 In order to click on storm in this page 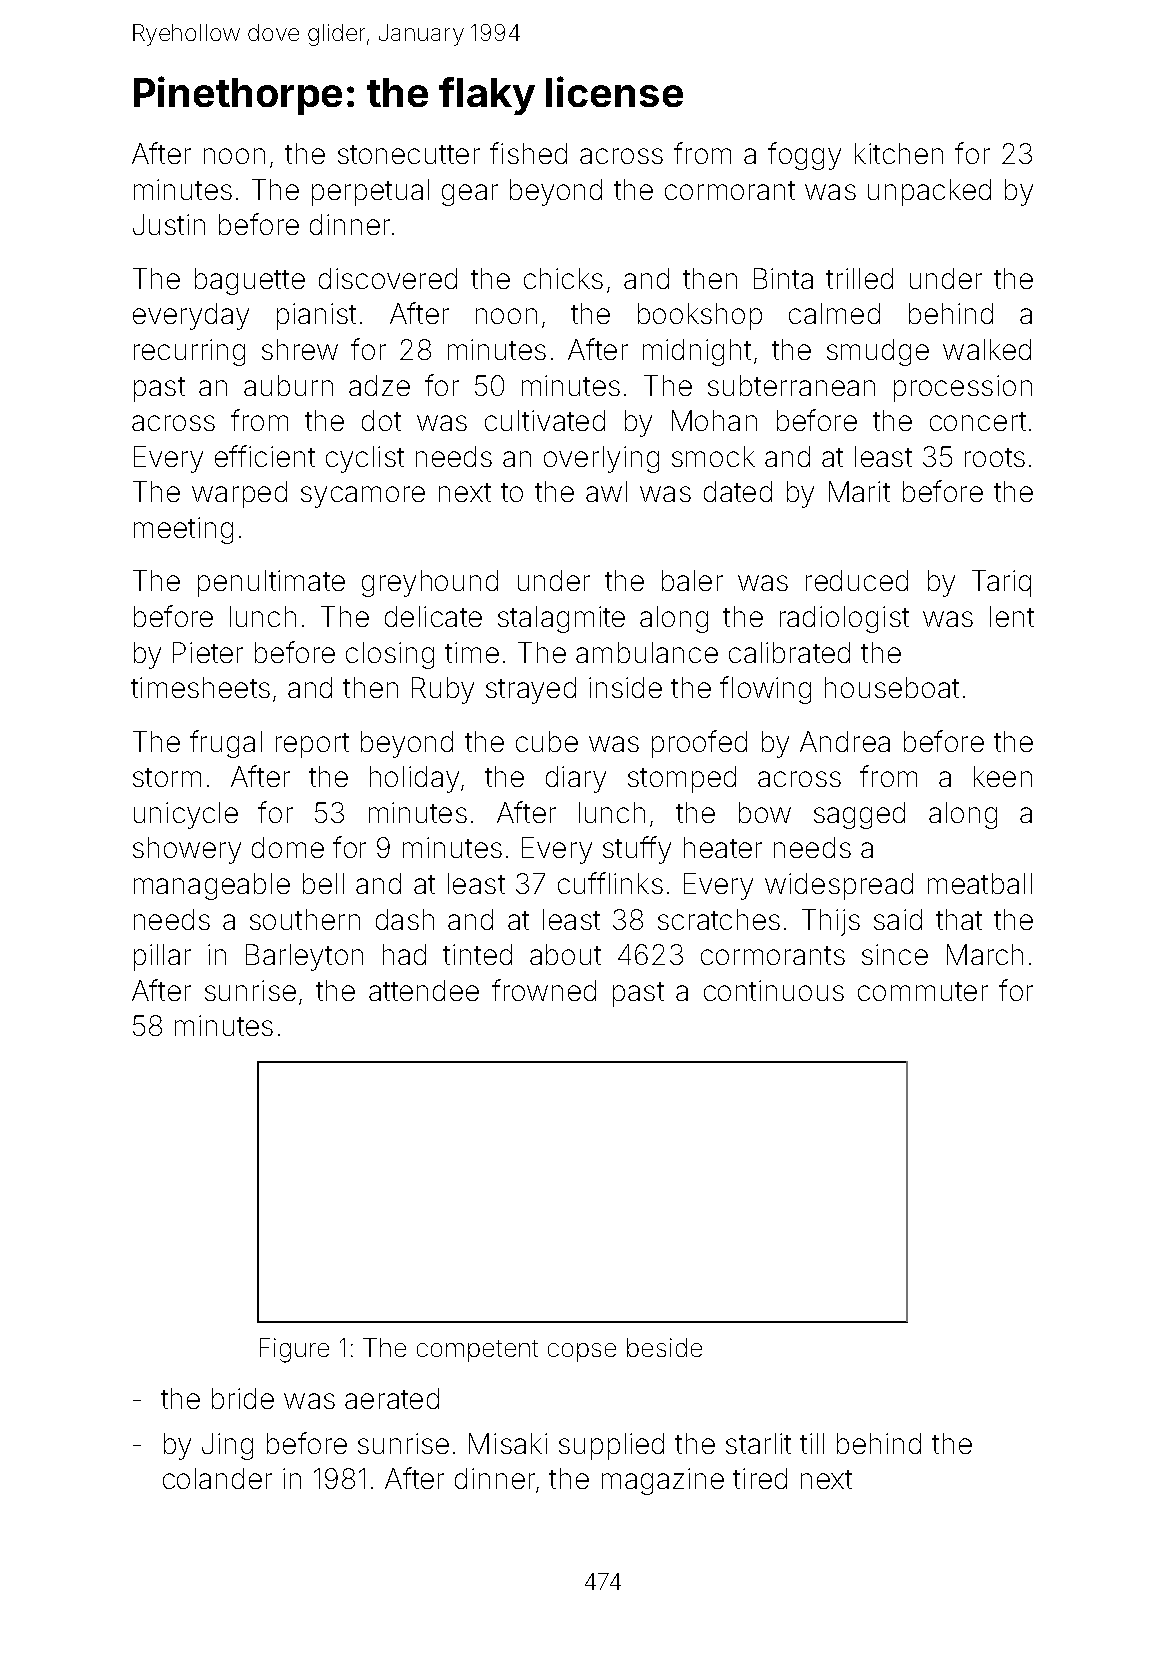, I will do `click(167, 777)`.
